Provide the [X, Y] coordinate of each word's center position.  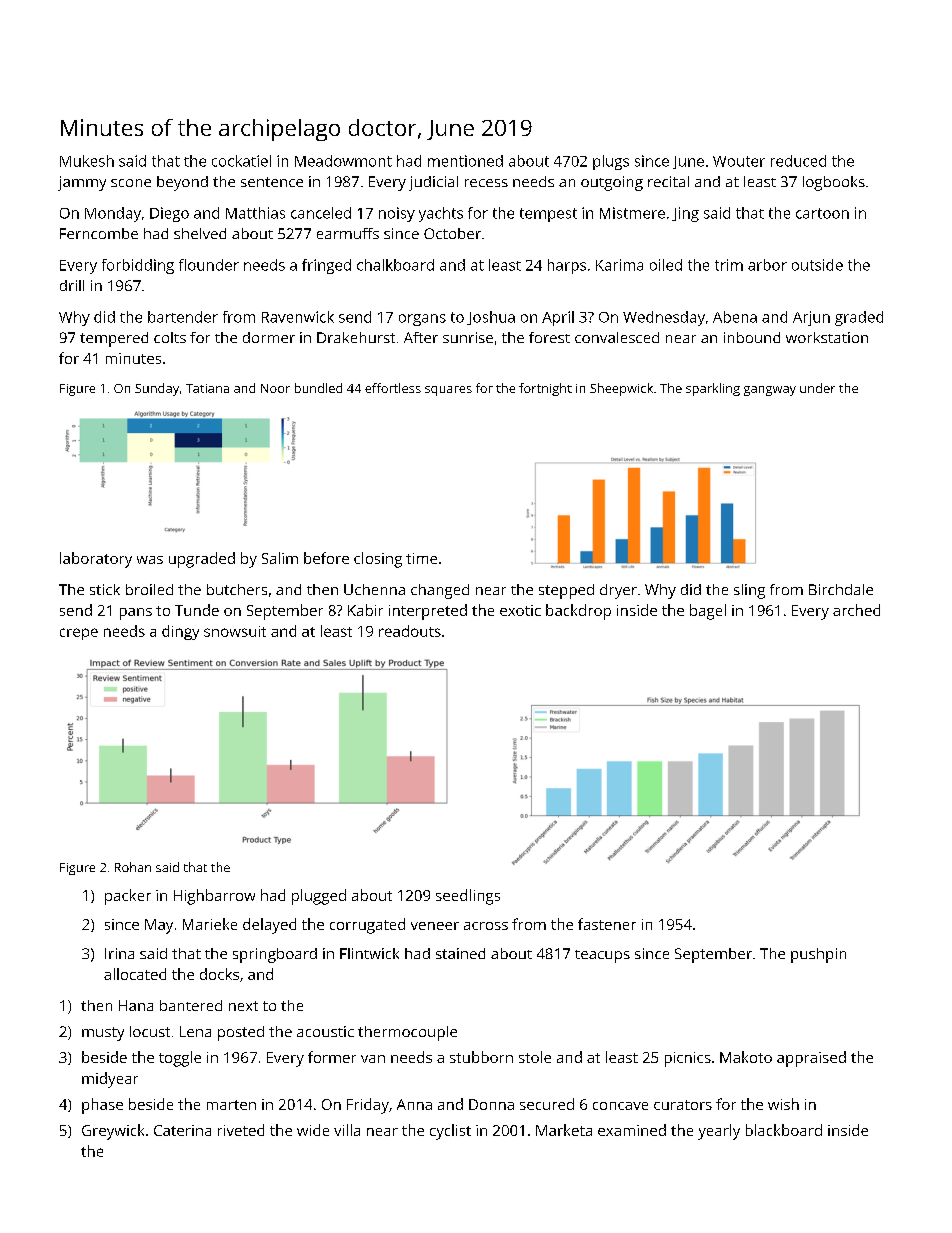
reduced [798, 161]
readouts [410, 631]
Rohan [133, 867]
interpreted [428, 612]
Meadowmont [343, 161]
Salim [280, 558]
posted [241, 1033]
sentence [272, 182]
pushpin [818, 955]
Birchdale [841, 589]
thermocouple [407, 1033]
